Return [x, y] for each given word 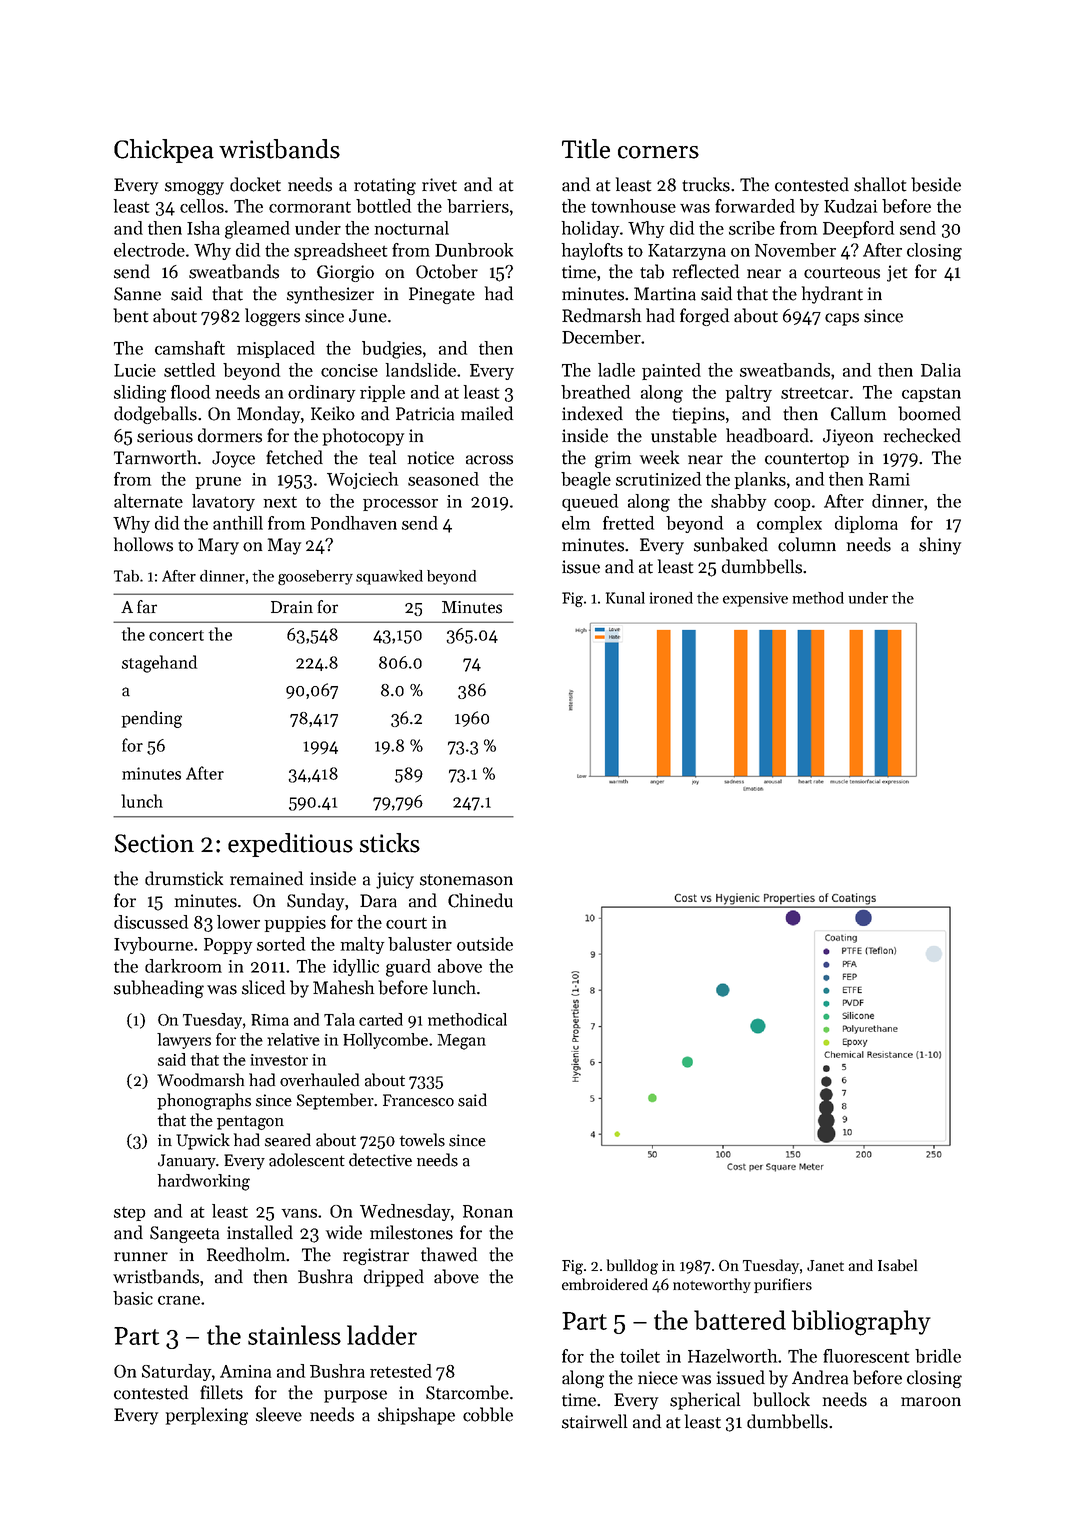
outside [485, 944]
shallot [880, 184]
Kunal [625, 598]
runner [141, 1257]
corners [658, 152]
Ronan [488, 1211]
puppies [295, 924]
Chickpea [164, 151]
